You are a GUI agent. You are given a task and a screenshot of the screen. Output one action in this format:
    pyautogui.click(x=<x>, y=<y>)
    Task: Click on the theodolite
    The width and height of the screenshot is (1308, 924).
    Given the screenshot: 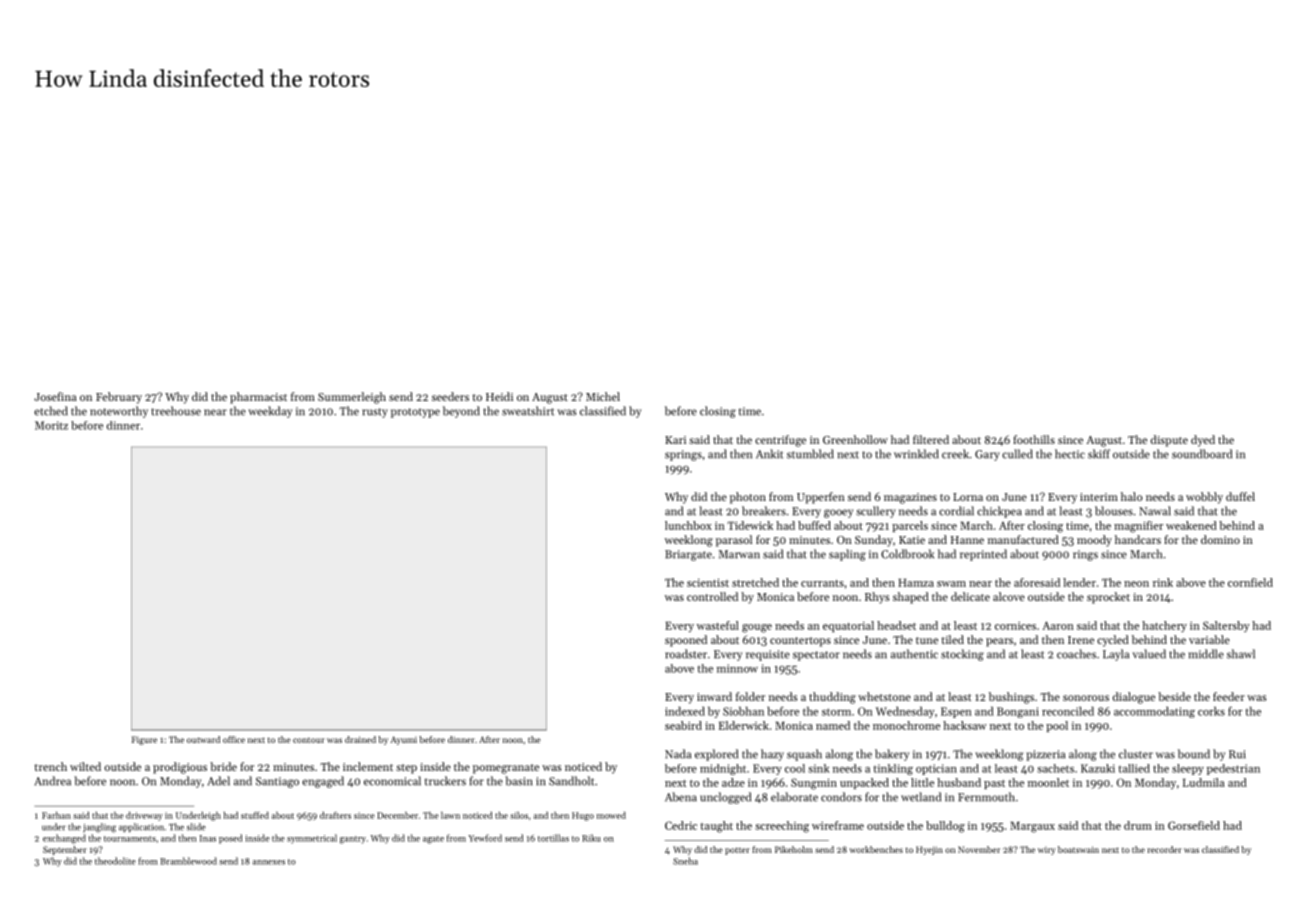 What is the action you would take?
    pyautogui.click(x=115, y=861)
